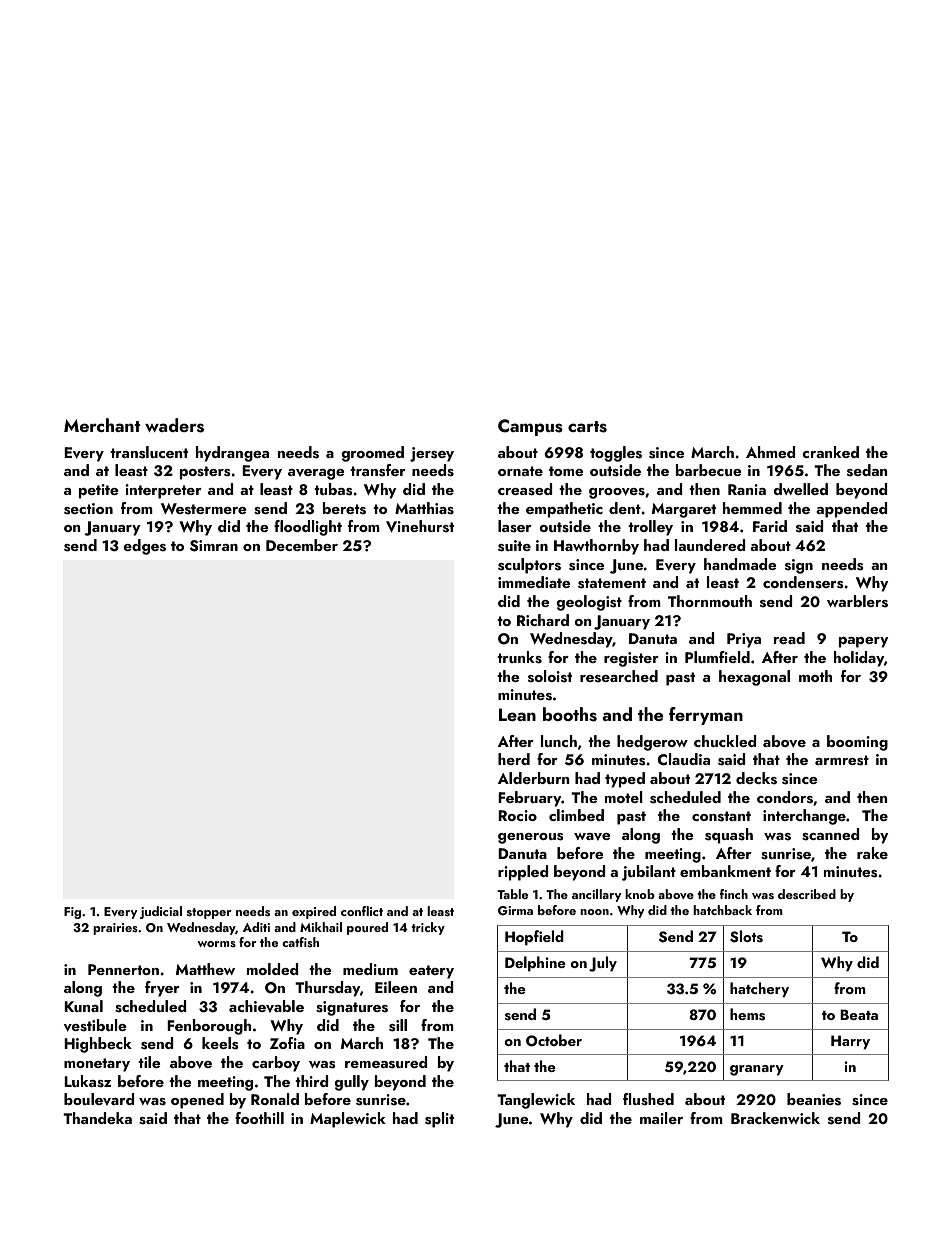 This document has width=952, height=1233. What do you see at coordinates (197, 1101) in the document?
I see `opened` at bounding box center [197, 1101].
